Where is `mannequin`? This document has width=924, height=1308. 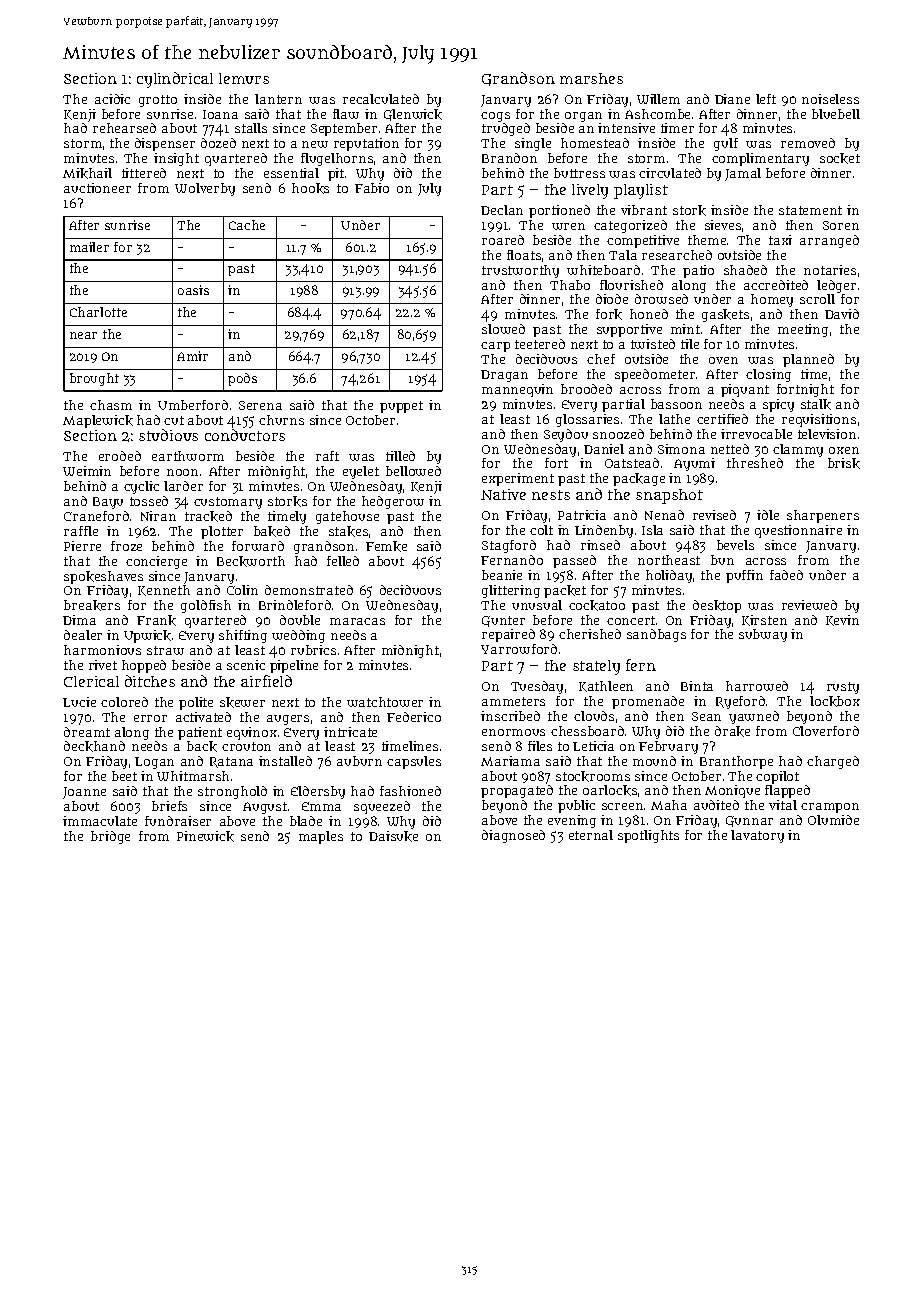 mannequin is located at coordinates (517, 390).
